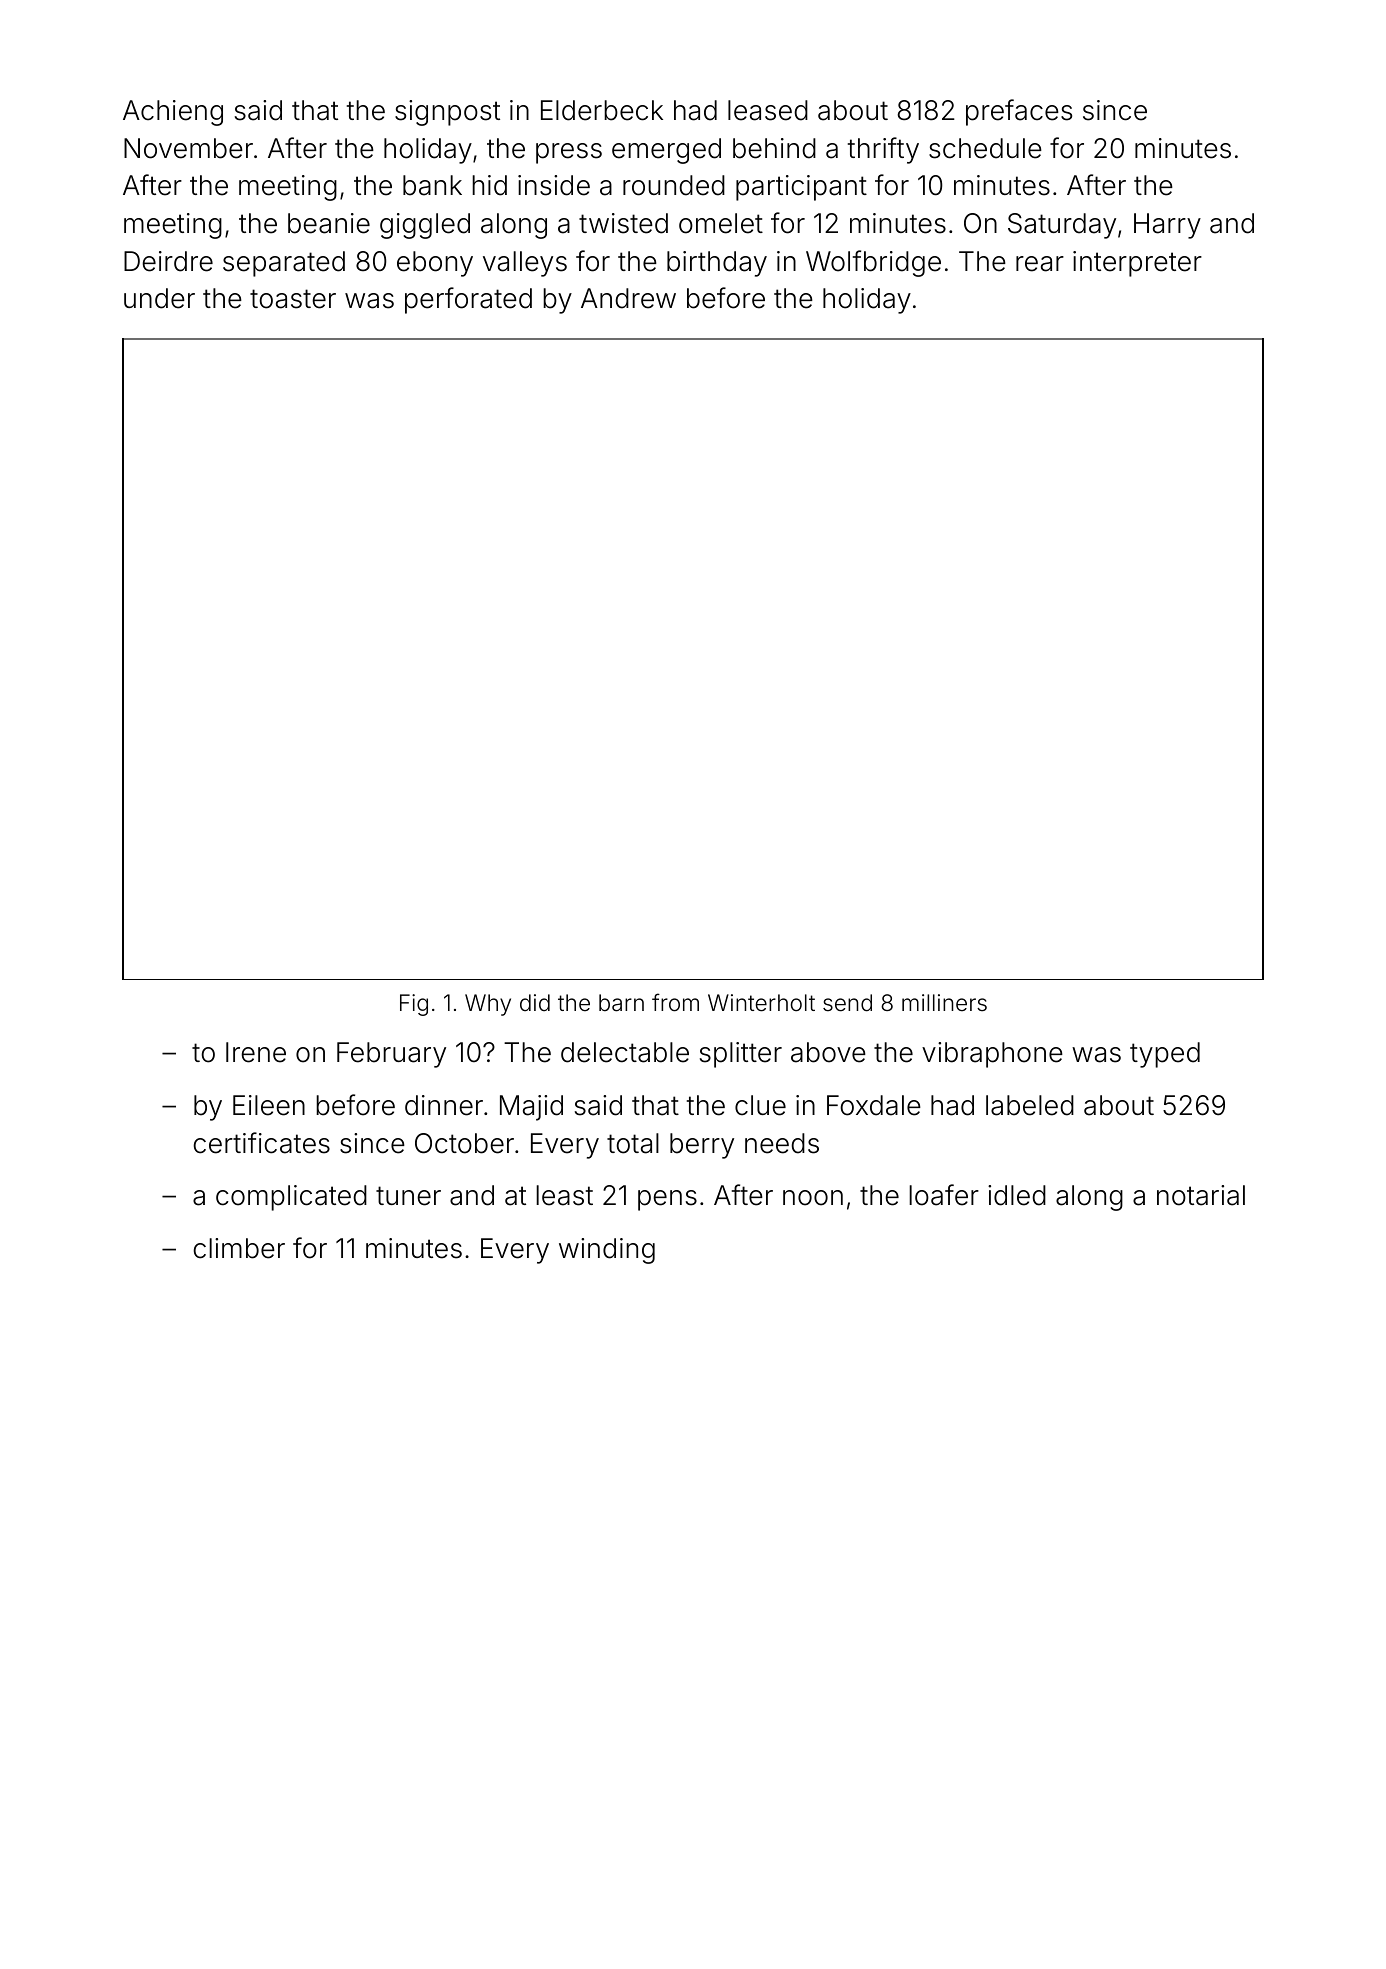 This document has width=1386, height=1969. Describe the element at coordinates (414, 1005) in the document. I see `Fig` at that location.
